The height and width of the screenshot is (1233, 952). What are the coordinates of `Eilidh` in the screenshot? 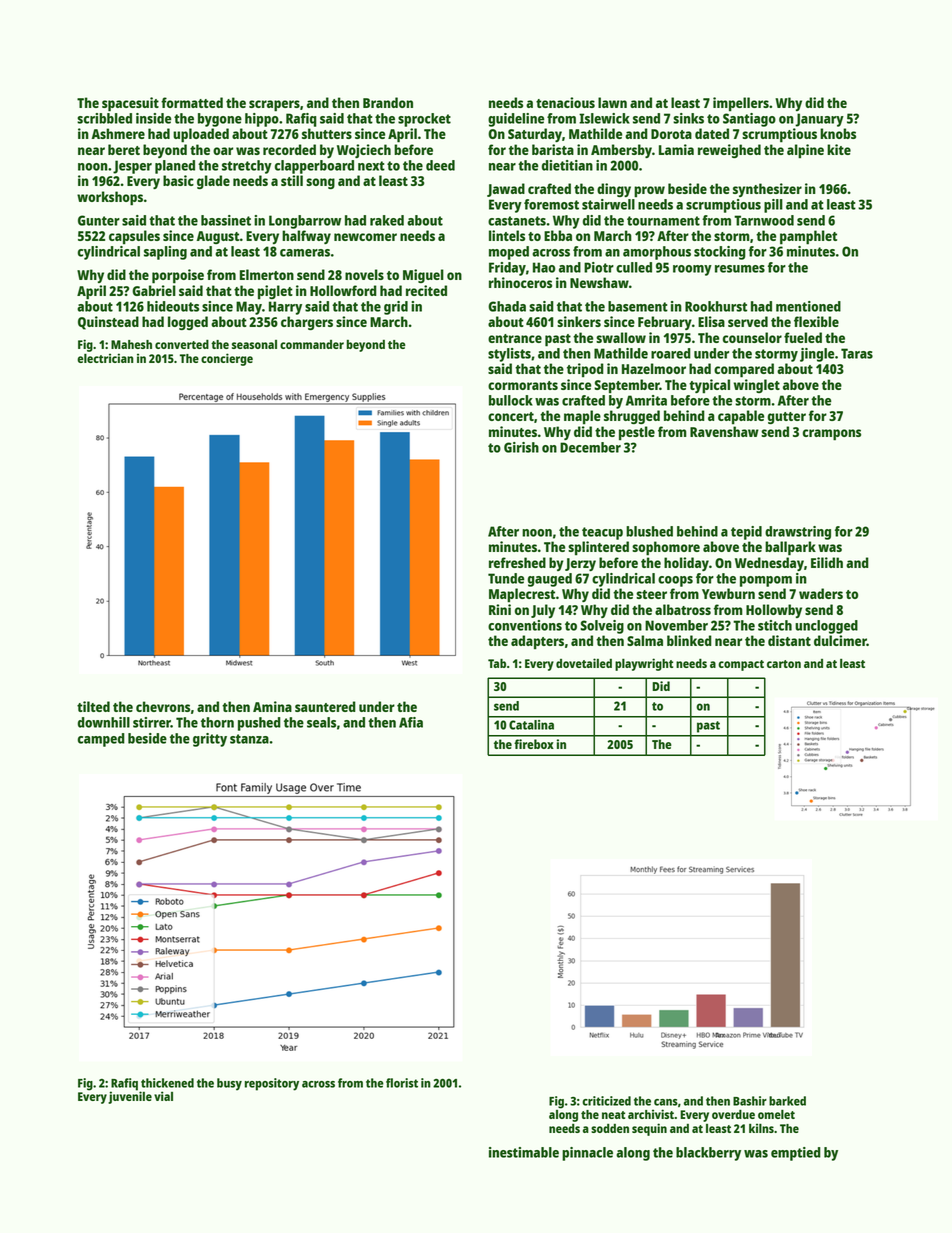 It's located at (827, 562).
